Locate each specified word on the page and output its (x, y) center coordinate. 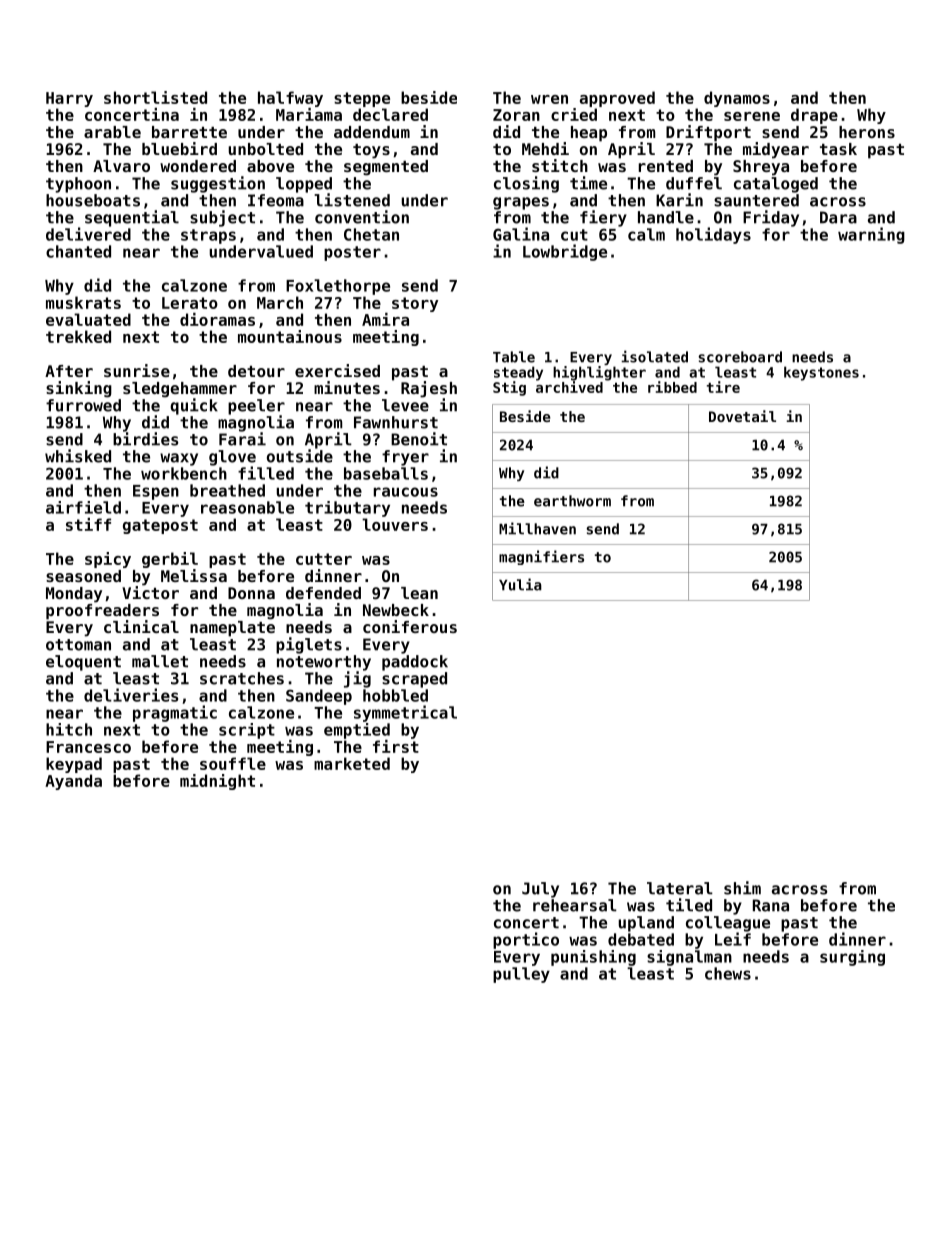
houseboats (93, 200)
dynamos (737, 99)
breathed (227, 490)
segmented (386, 168)
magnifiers (541, 557)
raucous (406, 492)
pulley (521, 975)
